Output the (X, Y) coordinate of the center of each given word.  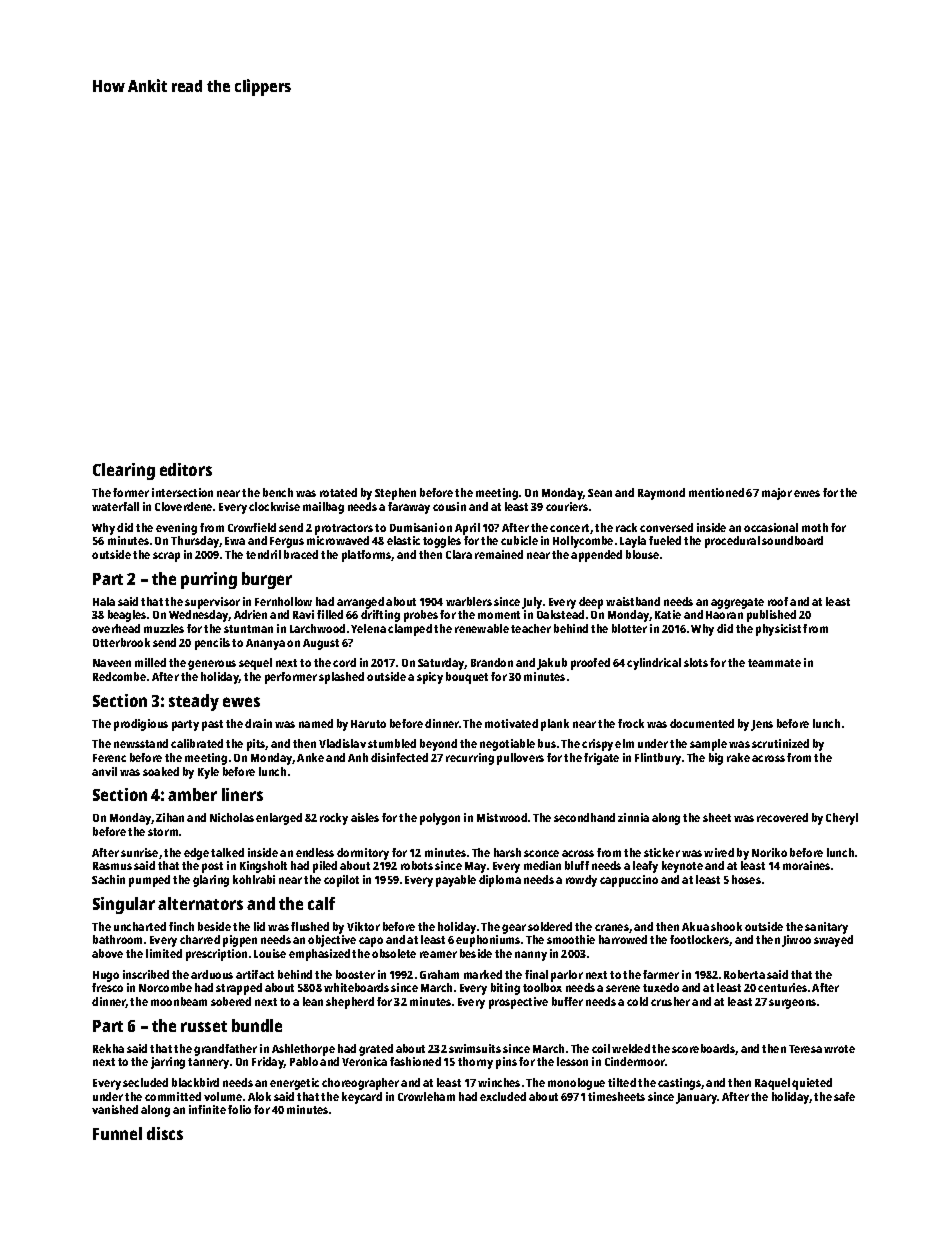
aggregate (737, 603)
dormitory (363, 854)
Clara (459, 554)
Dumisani (413, 527)
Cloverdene (183, 506)
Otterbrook (121, 642)
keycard (362, 1098)
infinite (207, 1109)
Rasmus (112, 866)
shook (726, 926)
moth (815, 527)
